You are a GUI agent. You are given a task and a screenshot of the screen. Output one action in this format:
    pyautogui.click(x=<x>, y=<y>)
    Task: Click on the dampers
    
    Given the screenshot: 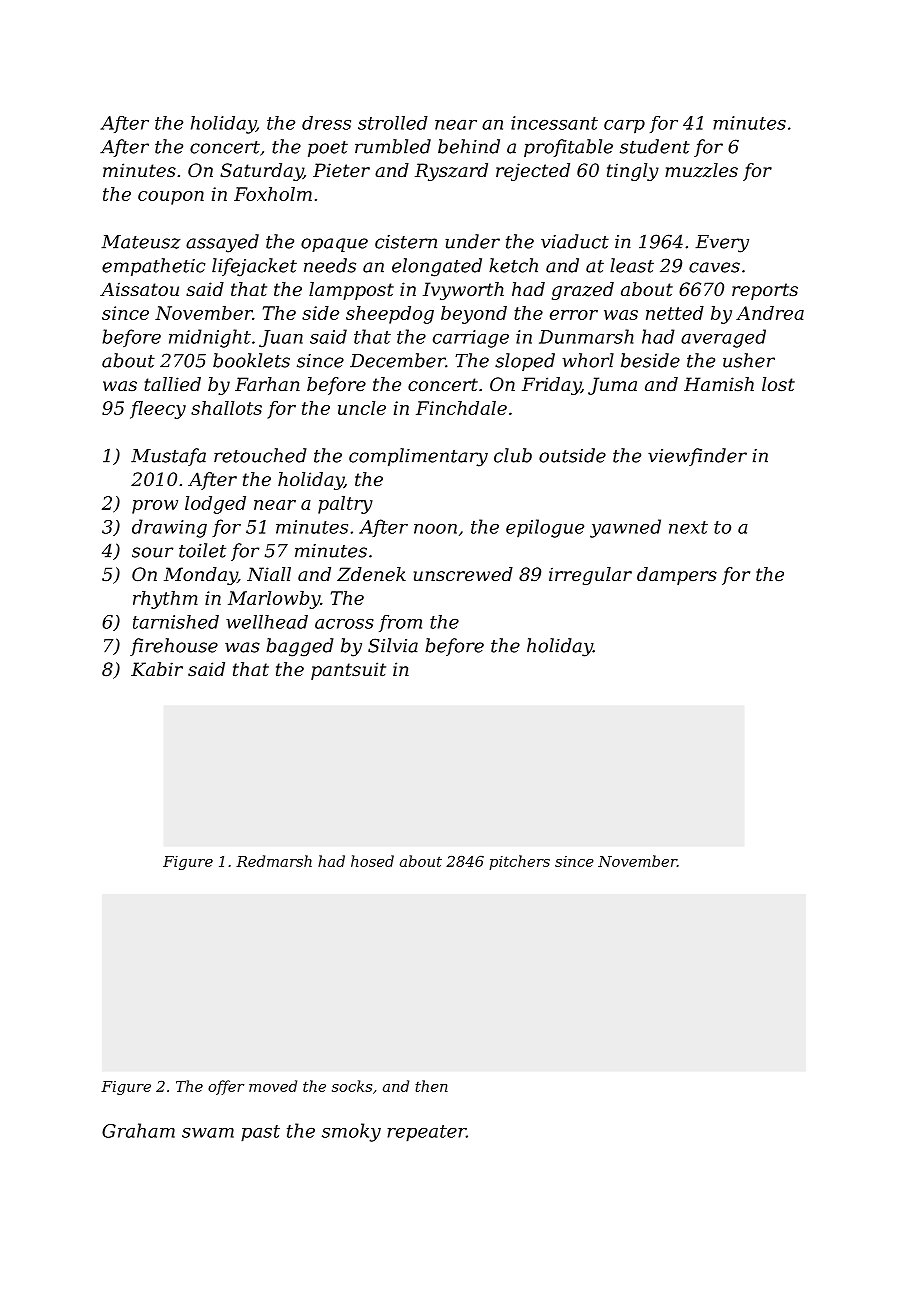 What is the action you would take?
    pyautogui.click(x=677, y=576)
